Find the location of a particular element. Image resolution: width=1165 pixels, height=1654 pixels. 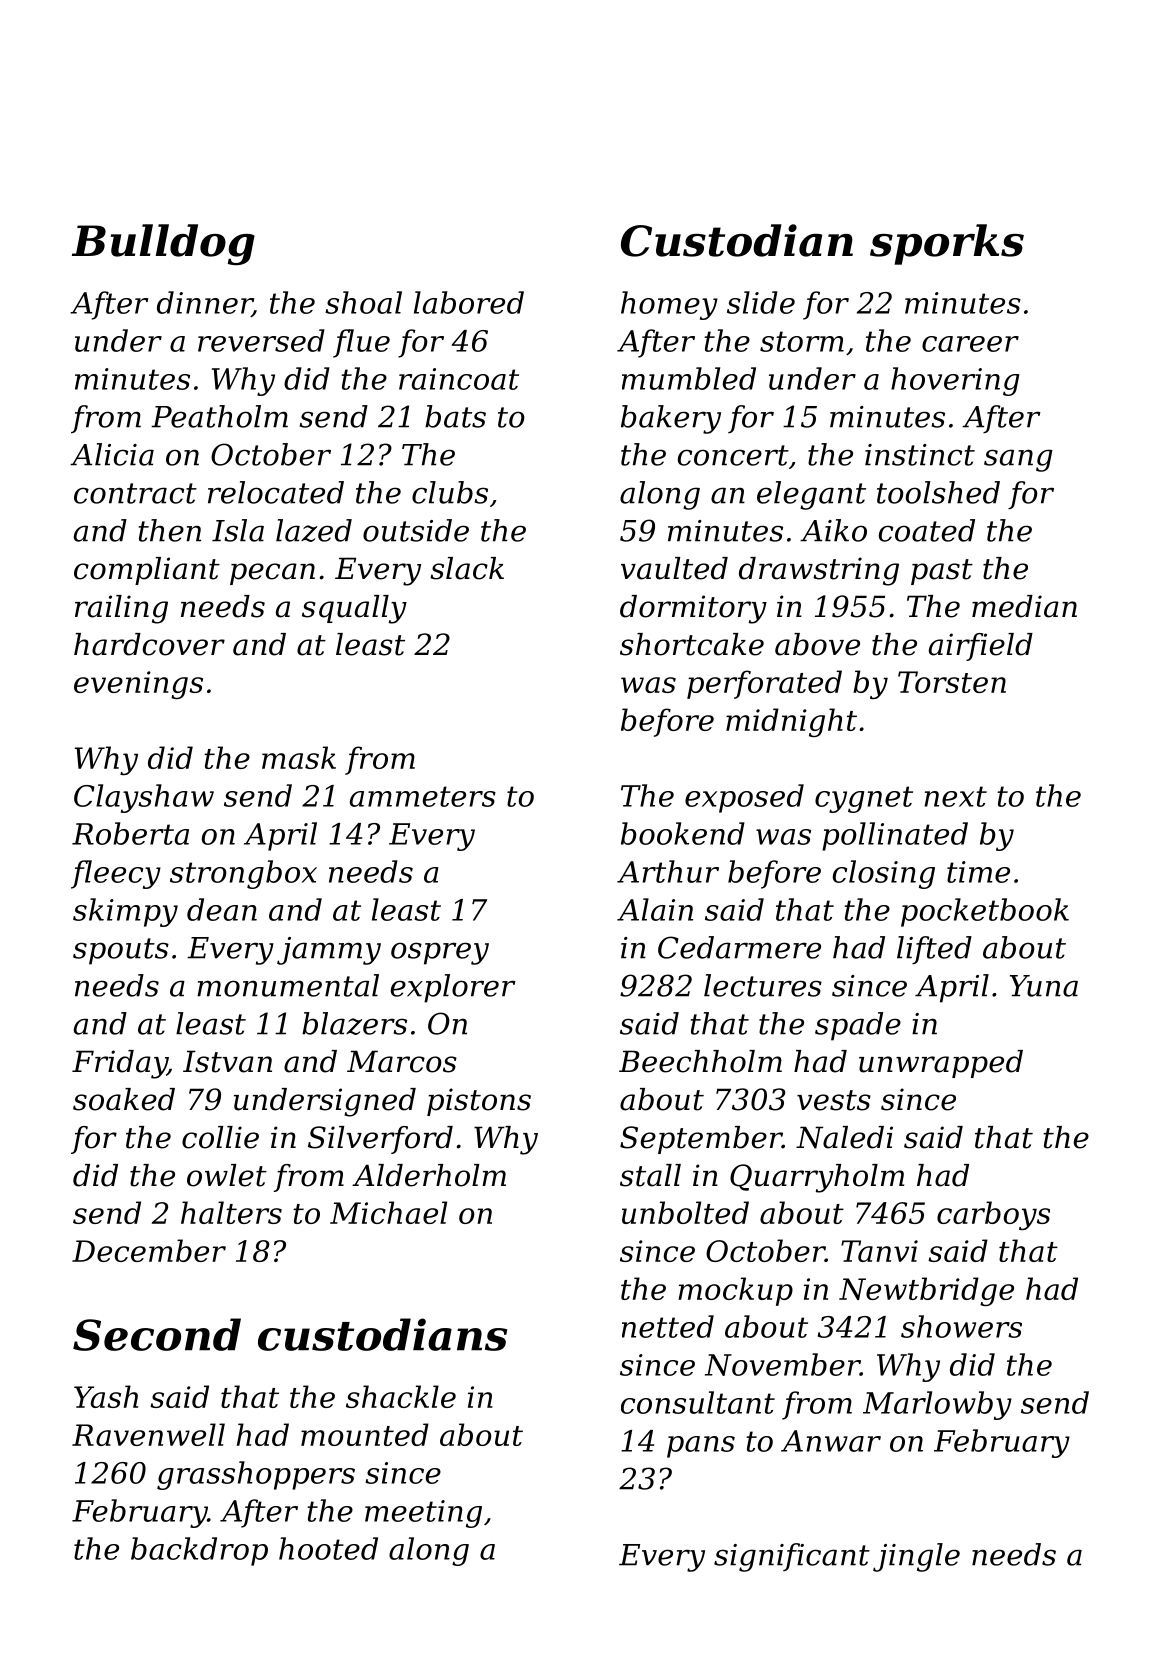

collie is located at coordinates (220, 1137).
